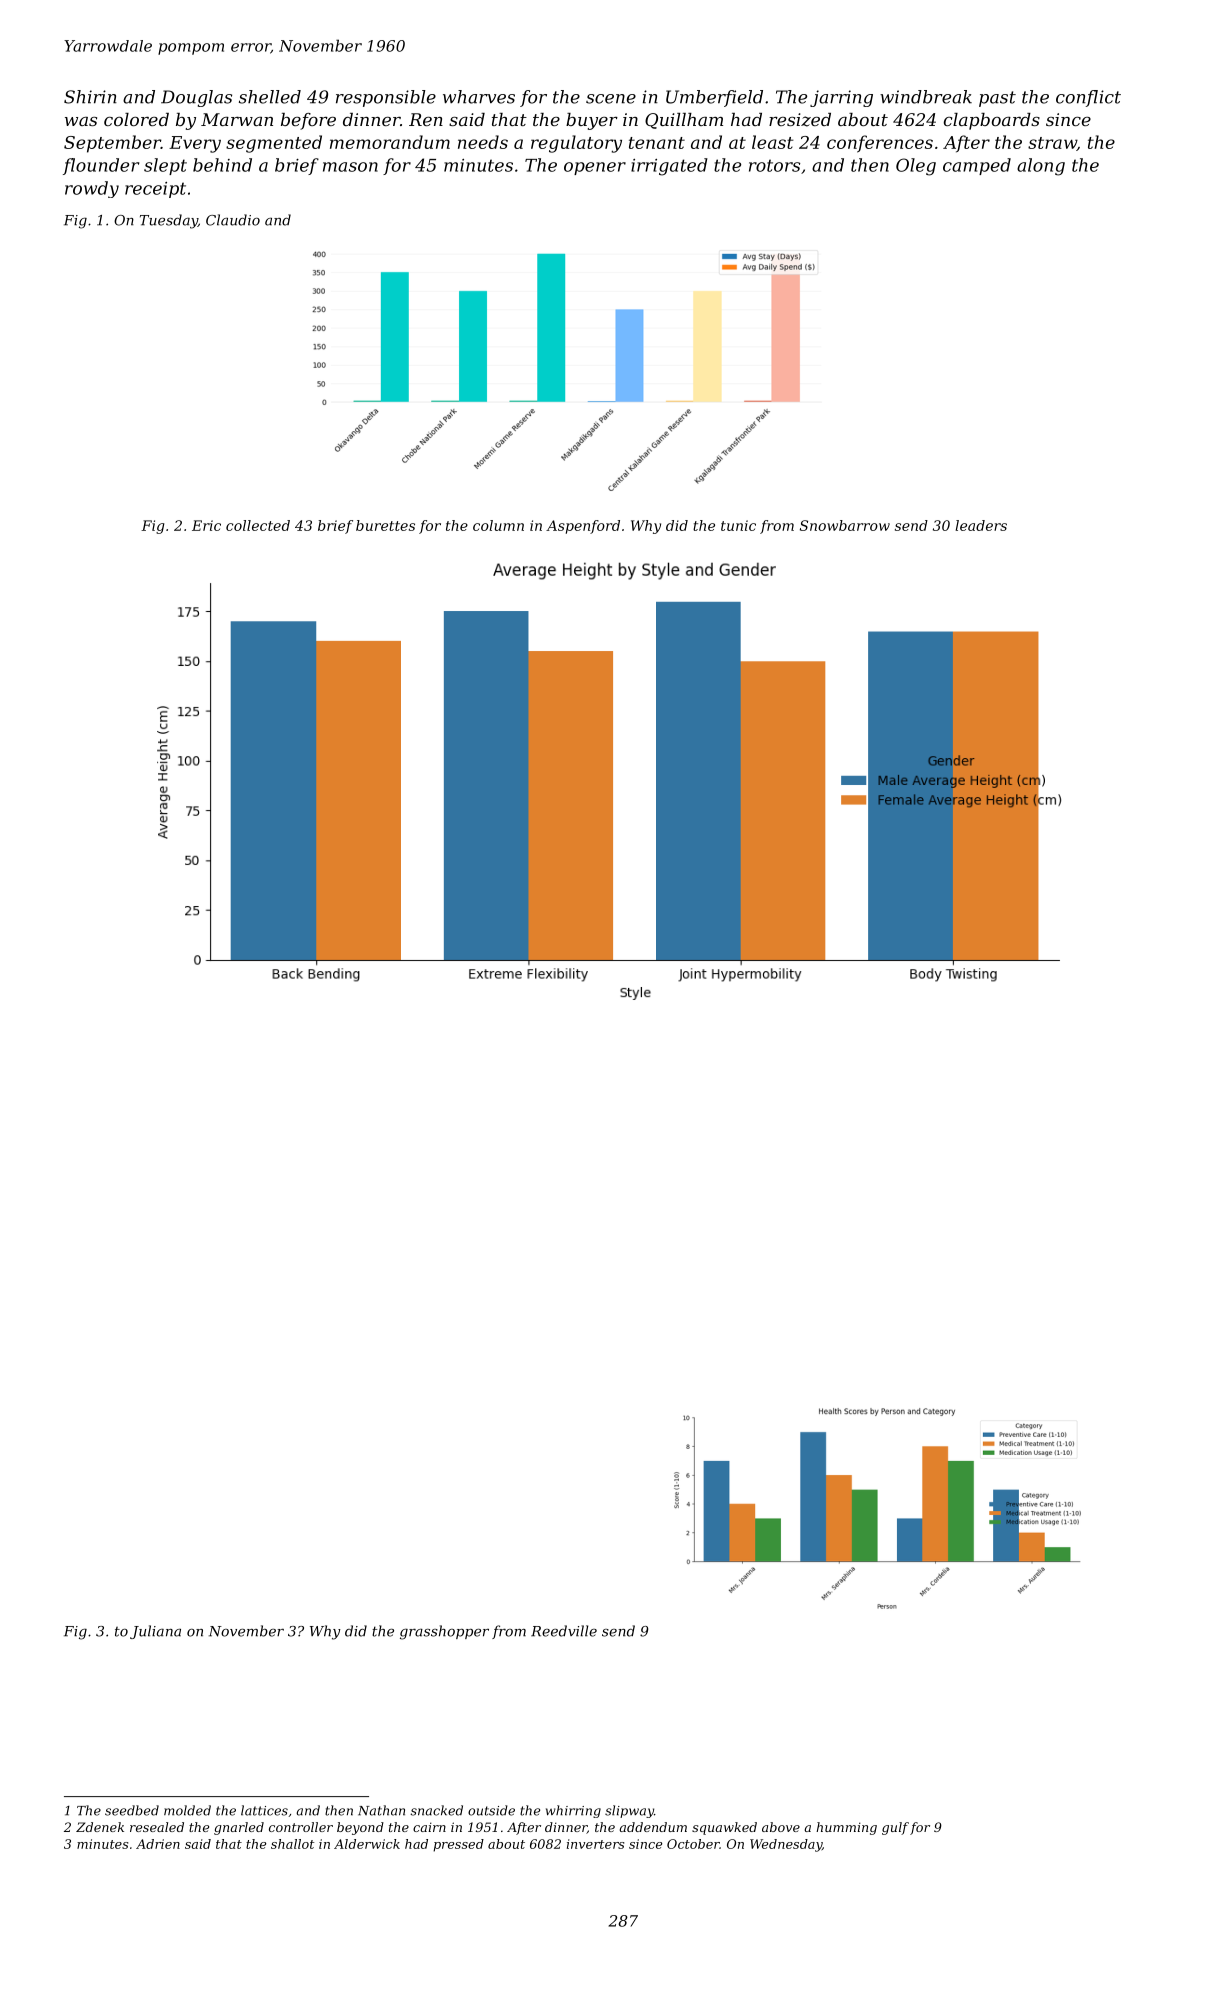 This screenshot has width=1217, height=2004. What do you see at coordinates (977, 166) in the screenshot?
I see `camped` at bounding box center [977, 166].
